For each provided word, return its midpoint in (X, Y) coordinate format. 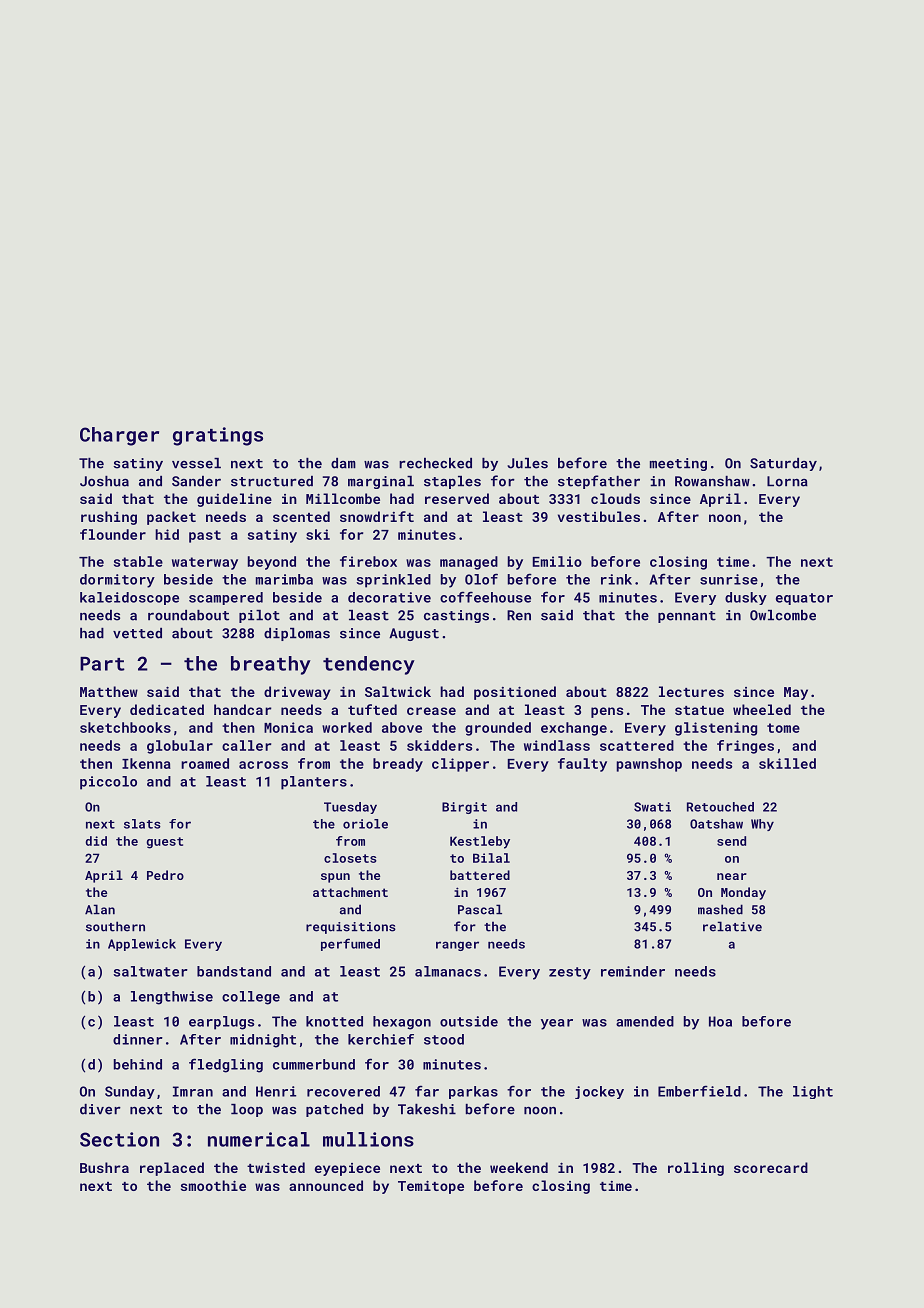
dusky (746, 598)
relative (732, 926)
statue (699, 710)
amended (645, 1021)
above (402, 727)
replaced (172, 1169)
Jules (527, 463)
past (205, 536)
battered (480, 875)
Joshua (104, 481)
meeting (678, 464)
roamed (205, 763)
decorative (389, 597)
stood (444, 1039)
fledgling (226, 1065)
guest (164, 843)
